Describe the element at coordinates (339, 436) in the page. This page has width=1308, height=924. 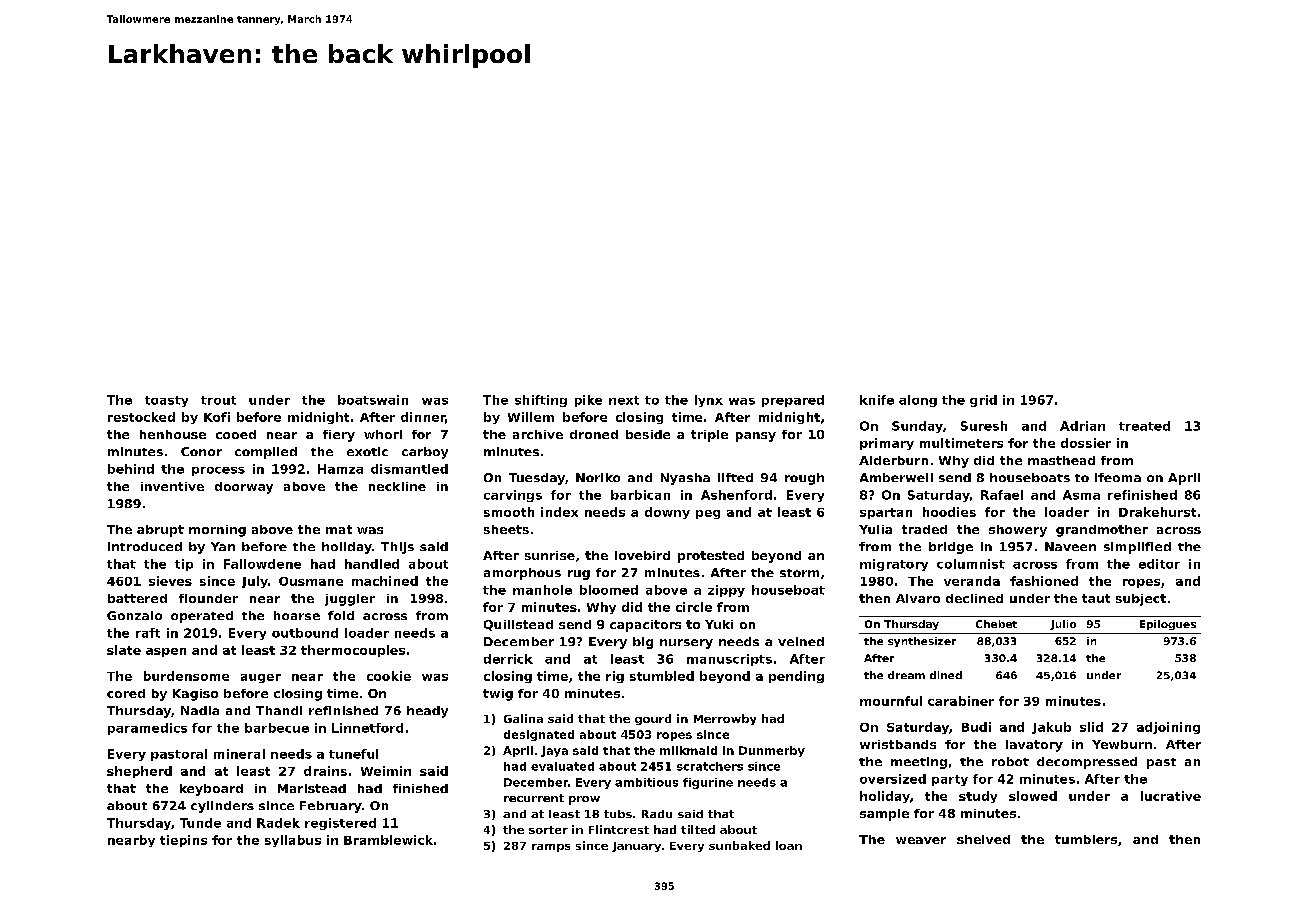
I see `fiery` at that location.
